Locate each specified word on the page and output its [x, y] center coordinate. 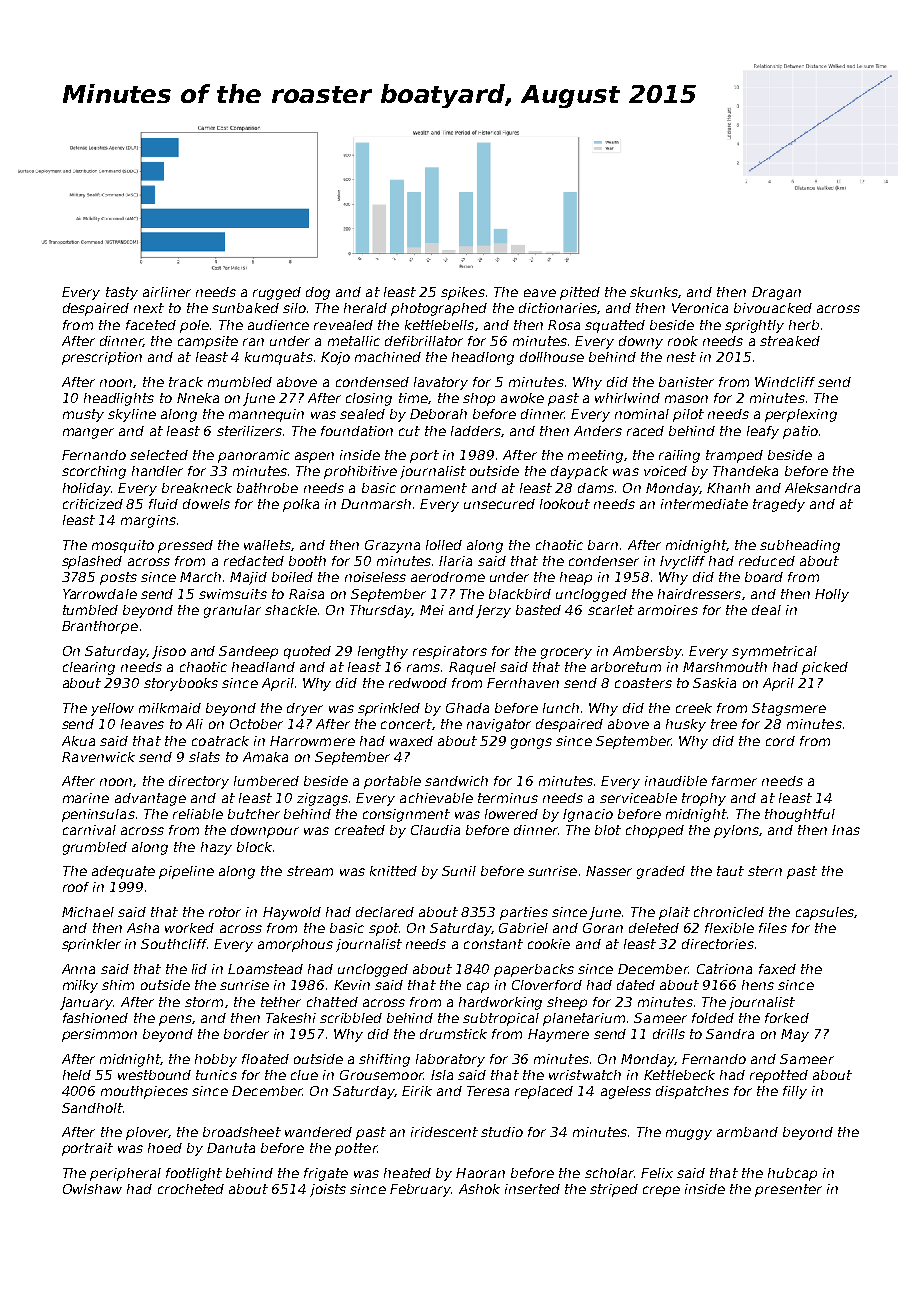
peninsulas [98, 815]
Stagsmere [789, 709]
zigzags [322, 799]
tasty [122, 293]
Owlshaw [92, 1189]
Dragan [776, 293]
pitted [580, 293]
